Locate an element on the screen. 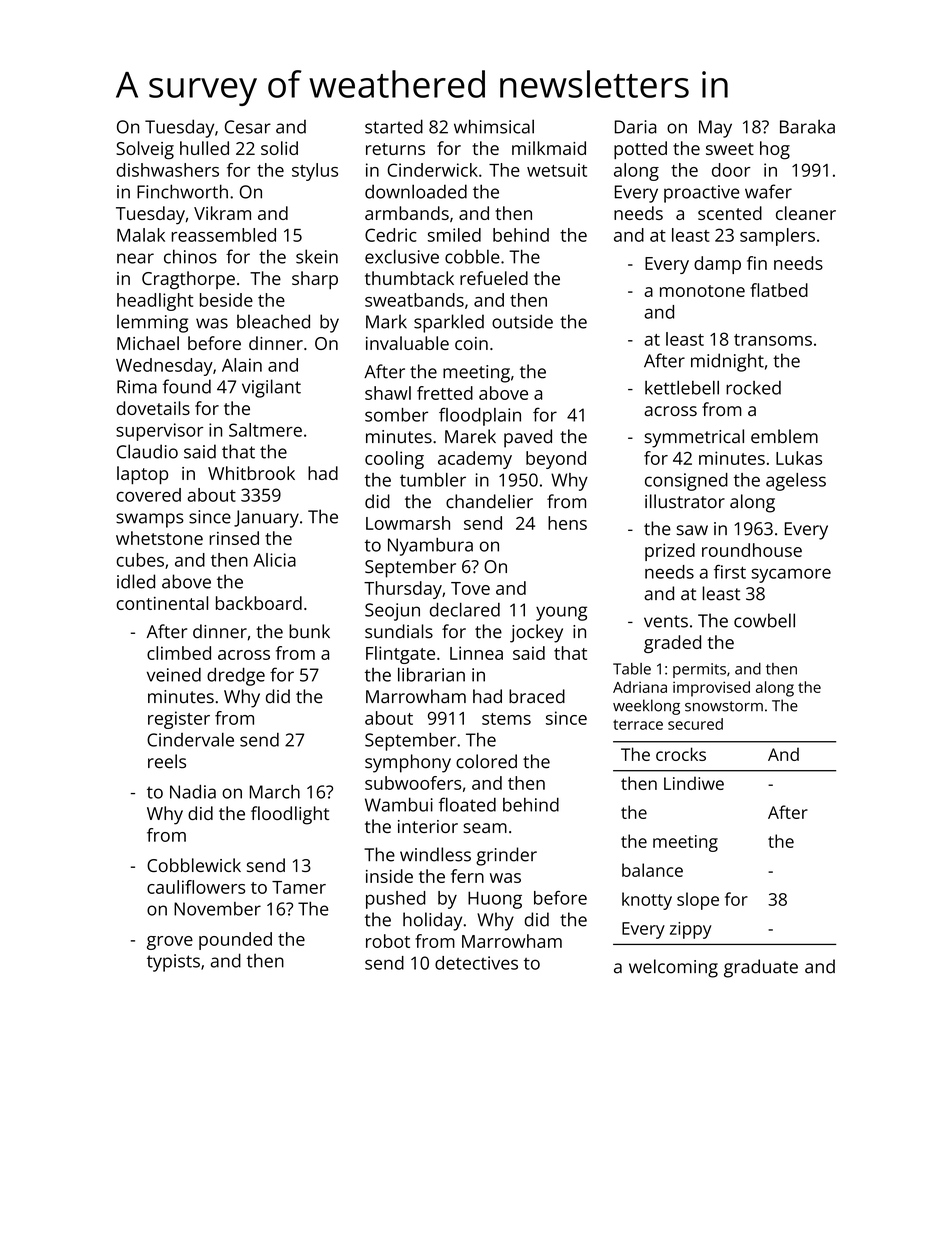 The width and height of the screenshot is (952, 1233). robot is located at coordinates (388, 941).
